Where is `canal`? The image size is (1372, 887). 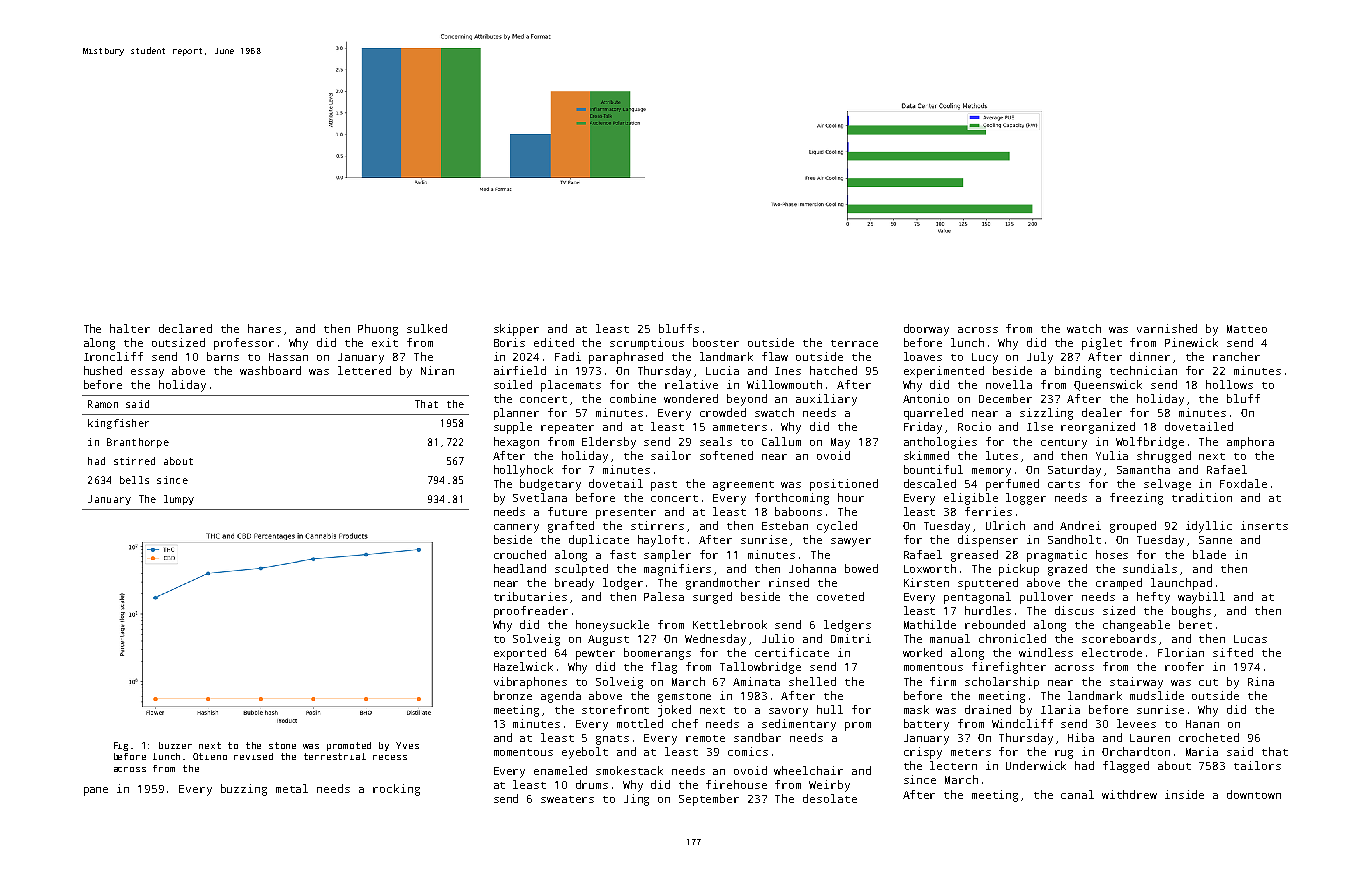 canal is located at coordinates (1077, 794).
